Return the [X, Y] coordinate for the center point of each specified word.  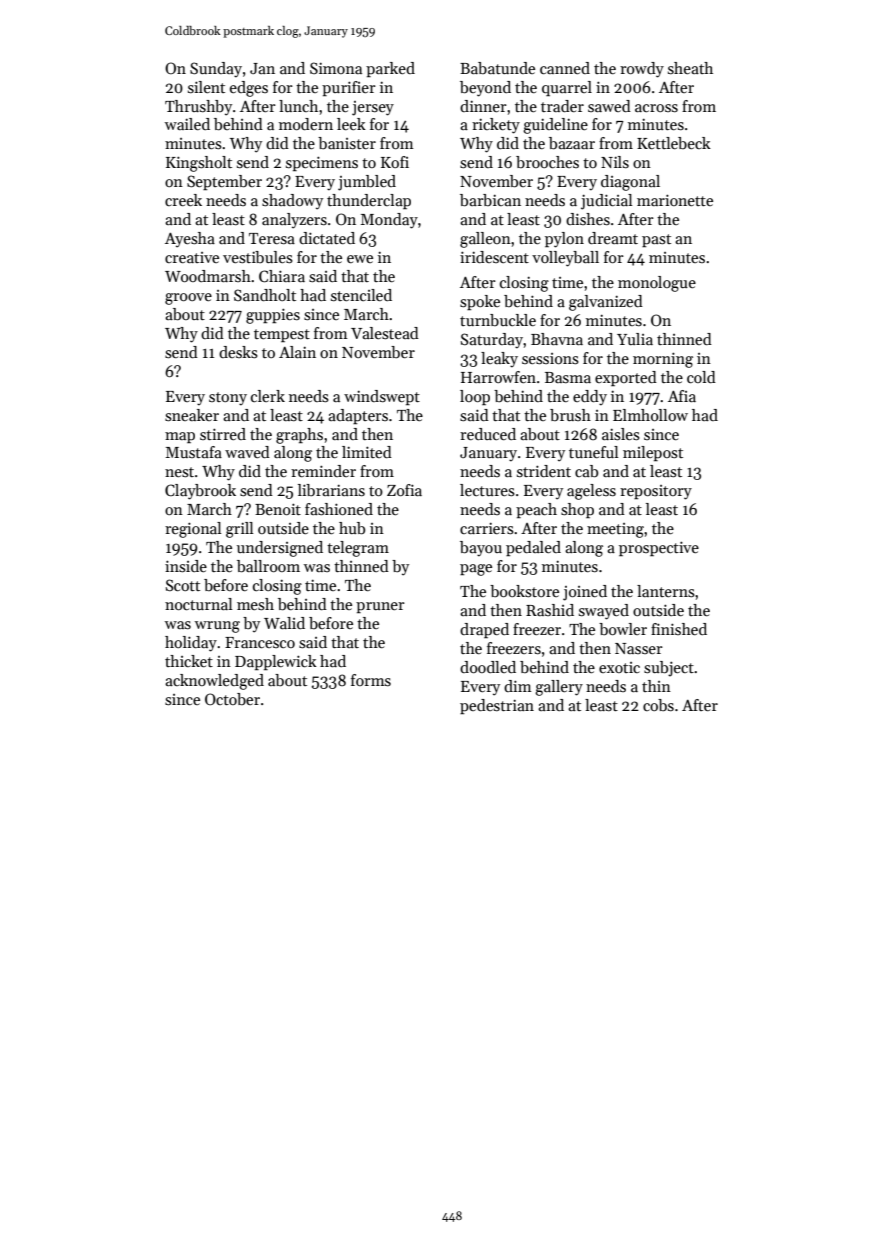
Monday [389, 221]
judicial [607, 202]
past [656, 240]
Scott [183, 585]
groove [188, 299]
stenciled [361, 295]
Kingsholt [199, 164]
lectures [487, 490]
